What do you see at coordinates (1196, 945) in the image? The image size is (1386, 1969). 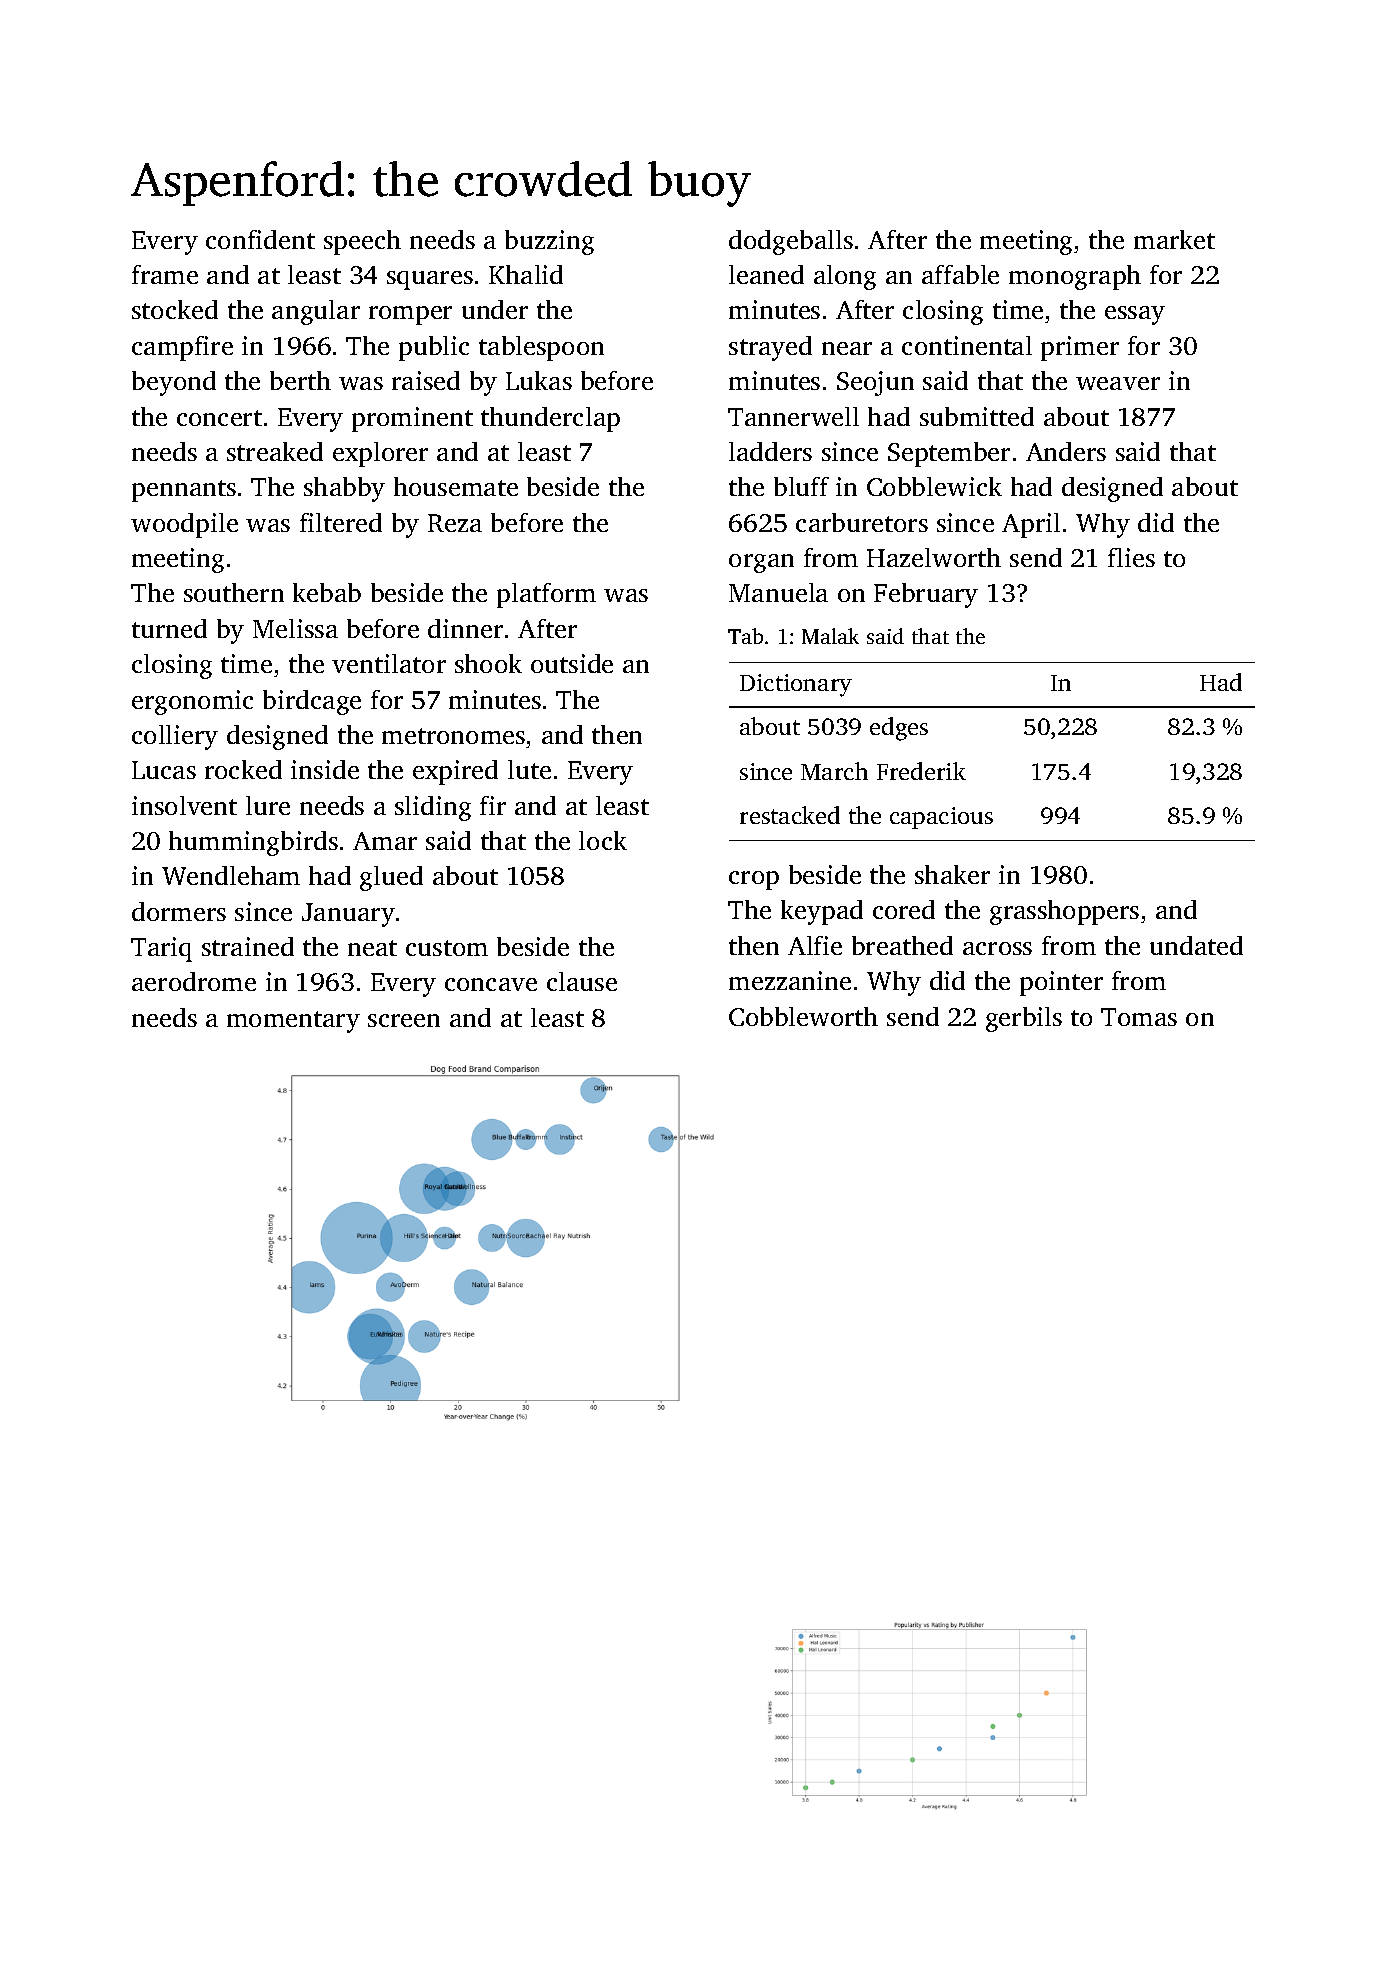 I see `undated` at bounding box center [1196, 945].
